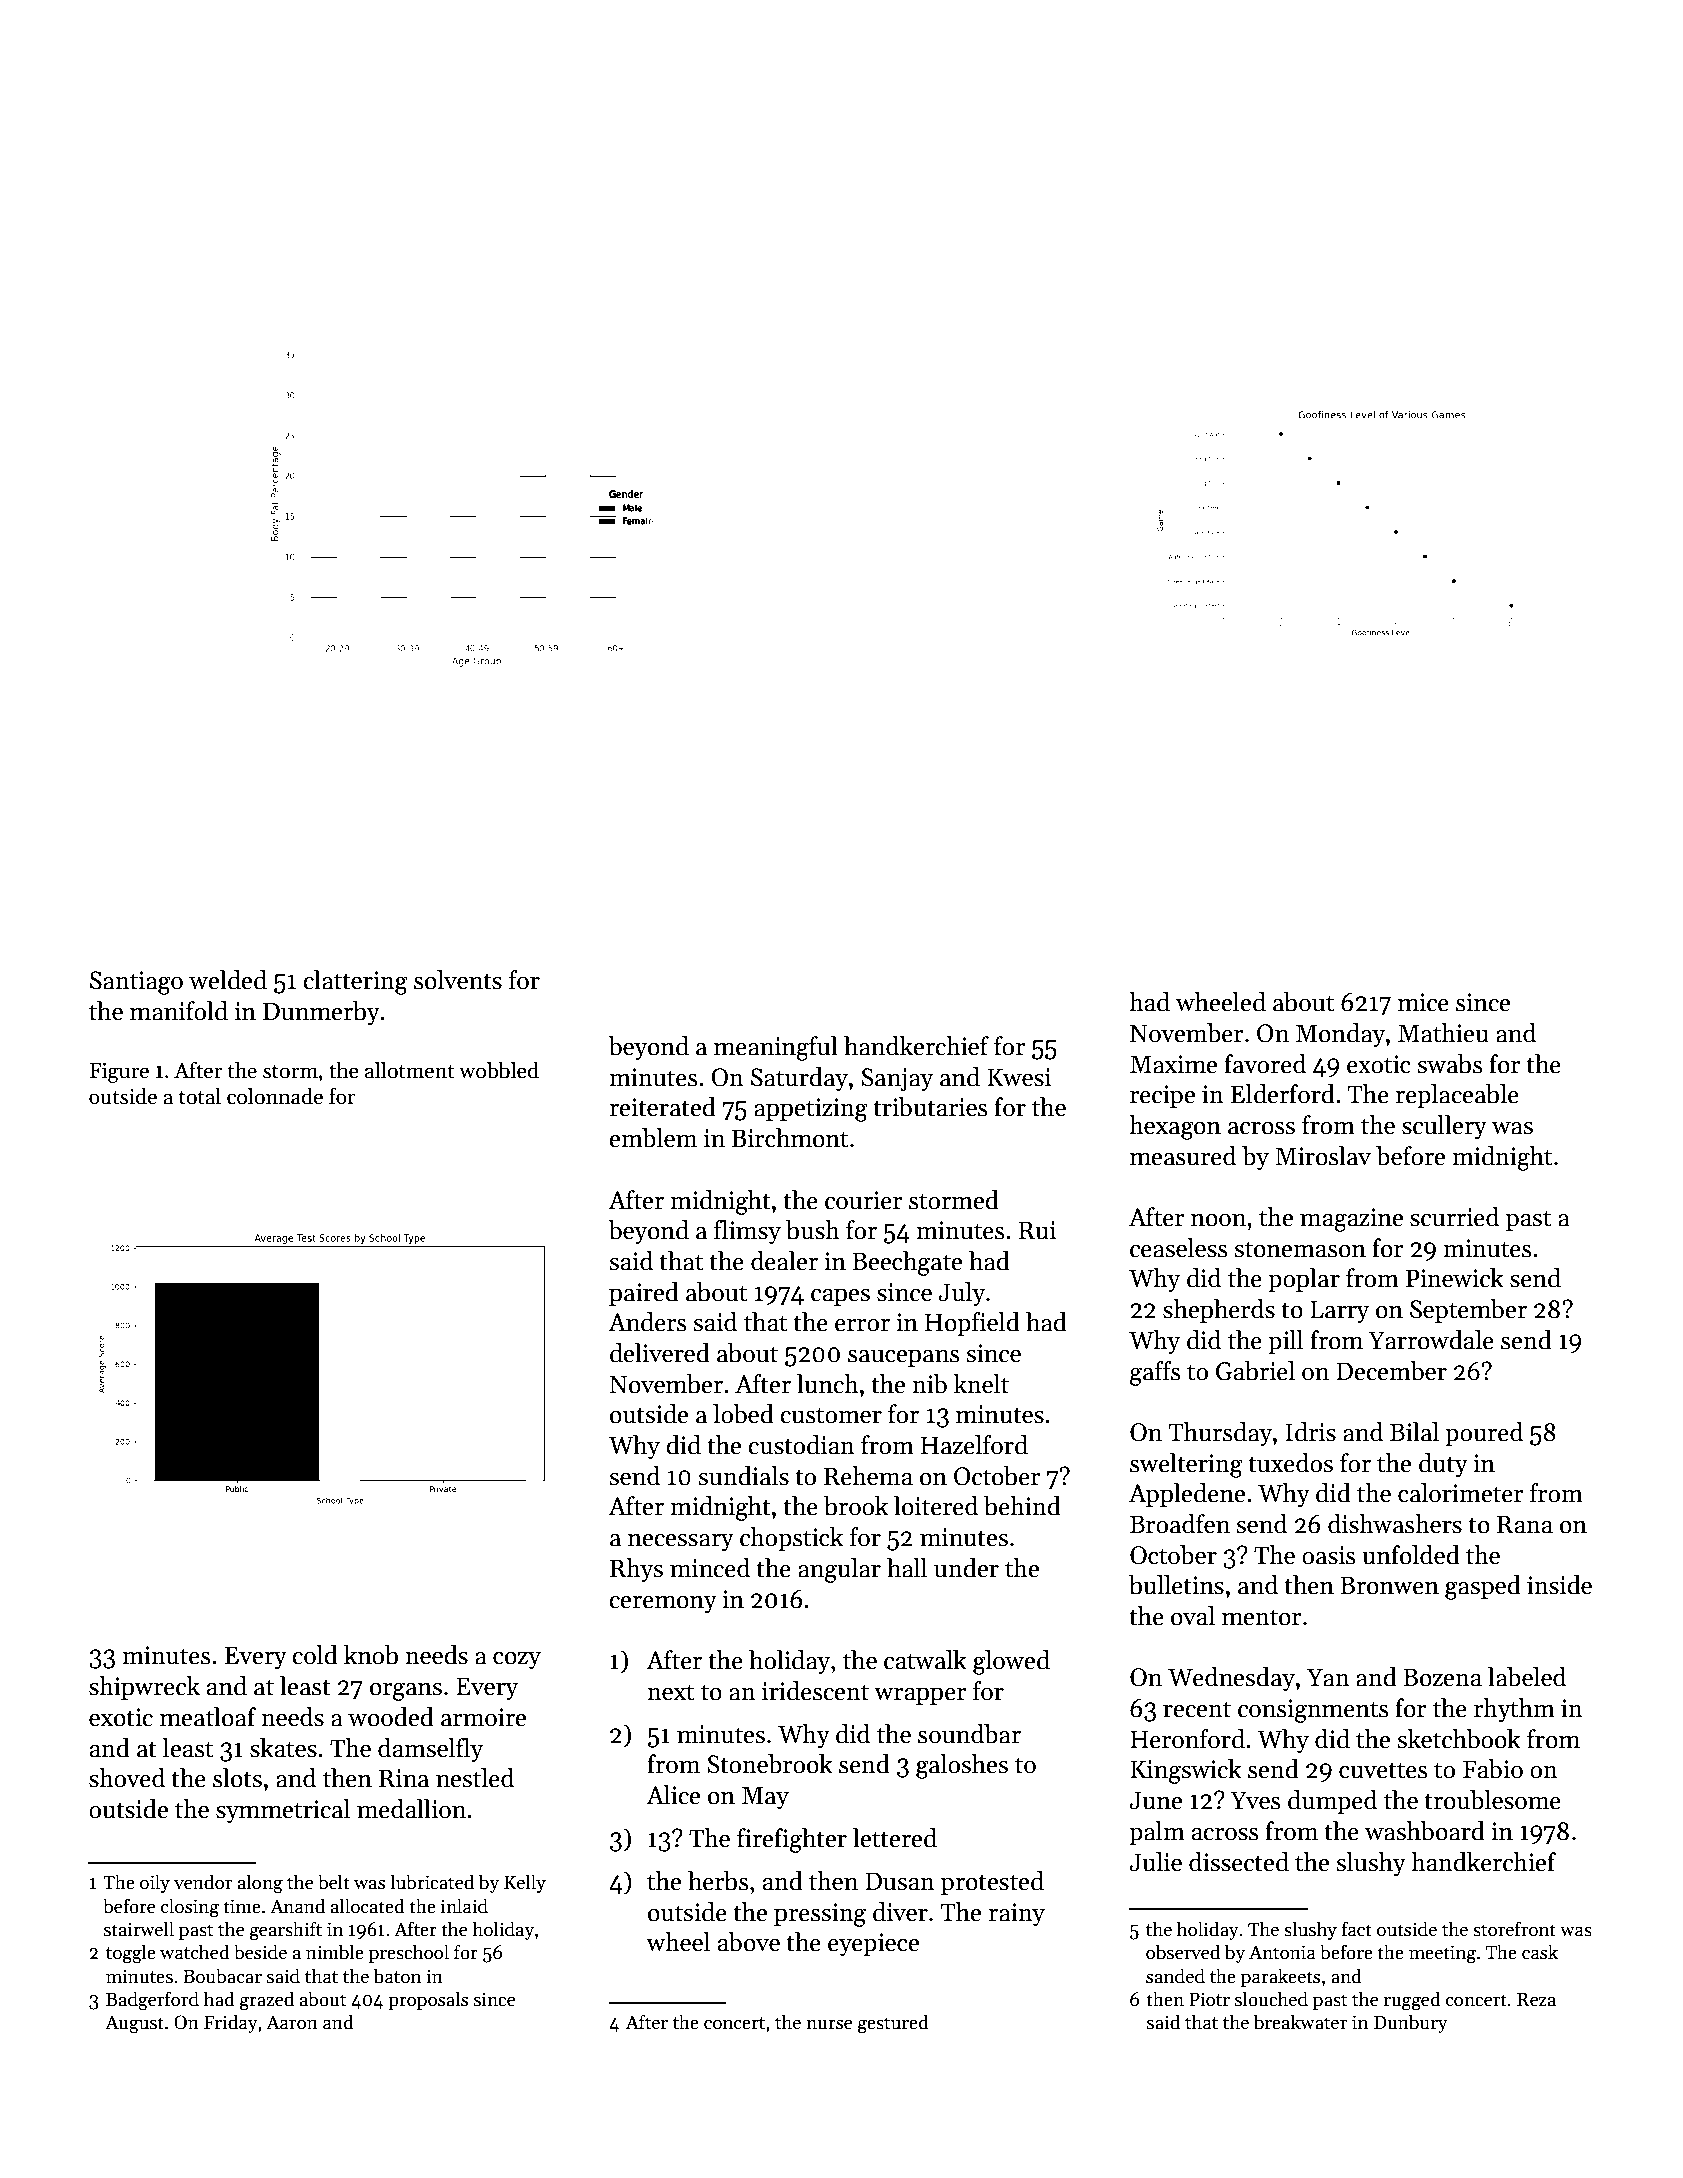 This screenshot has height=2178, width=1683. What do you see at coordinates (718, 1881) in the screenshot?
I see `herbs` at bounding box center [718, 1881].
